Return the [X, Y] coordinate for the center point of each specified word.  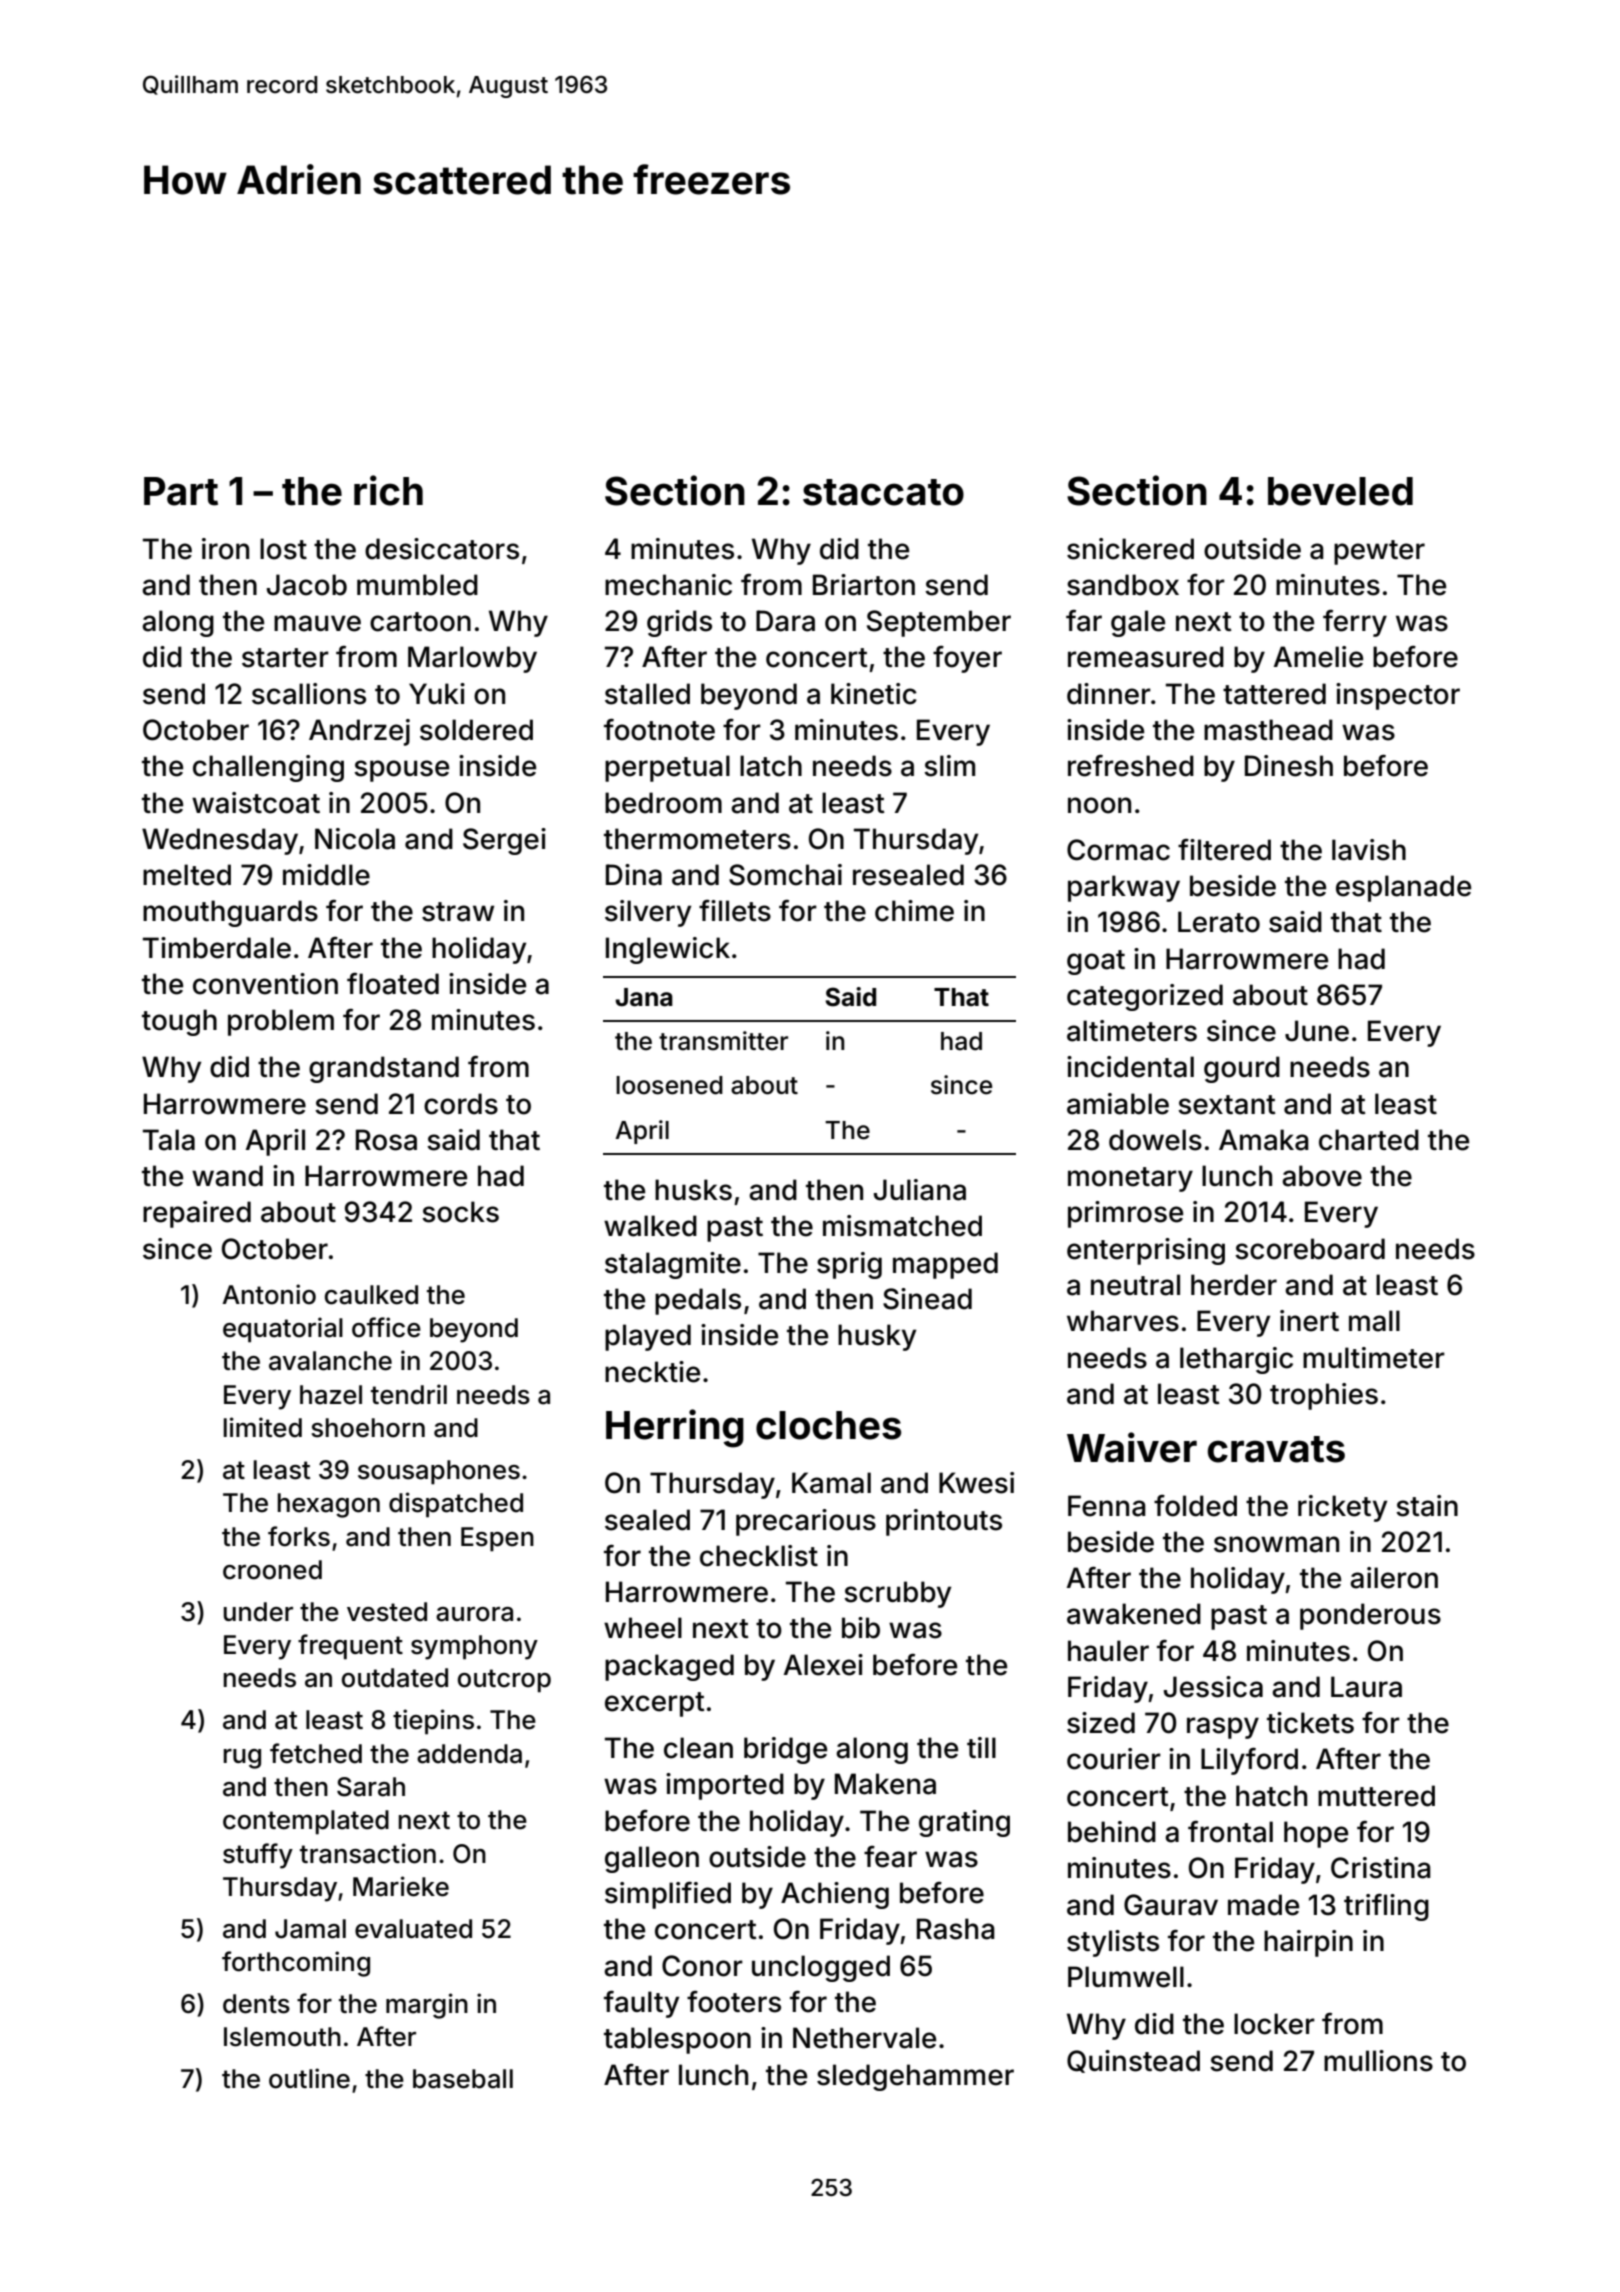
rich [388, 490]
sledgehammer [915, 2077]
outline [309, 2078]
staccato [883, 492]
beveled [1340, 491]
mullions [1378, 2061]
